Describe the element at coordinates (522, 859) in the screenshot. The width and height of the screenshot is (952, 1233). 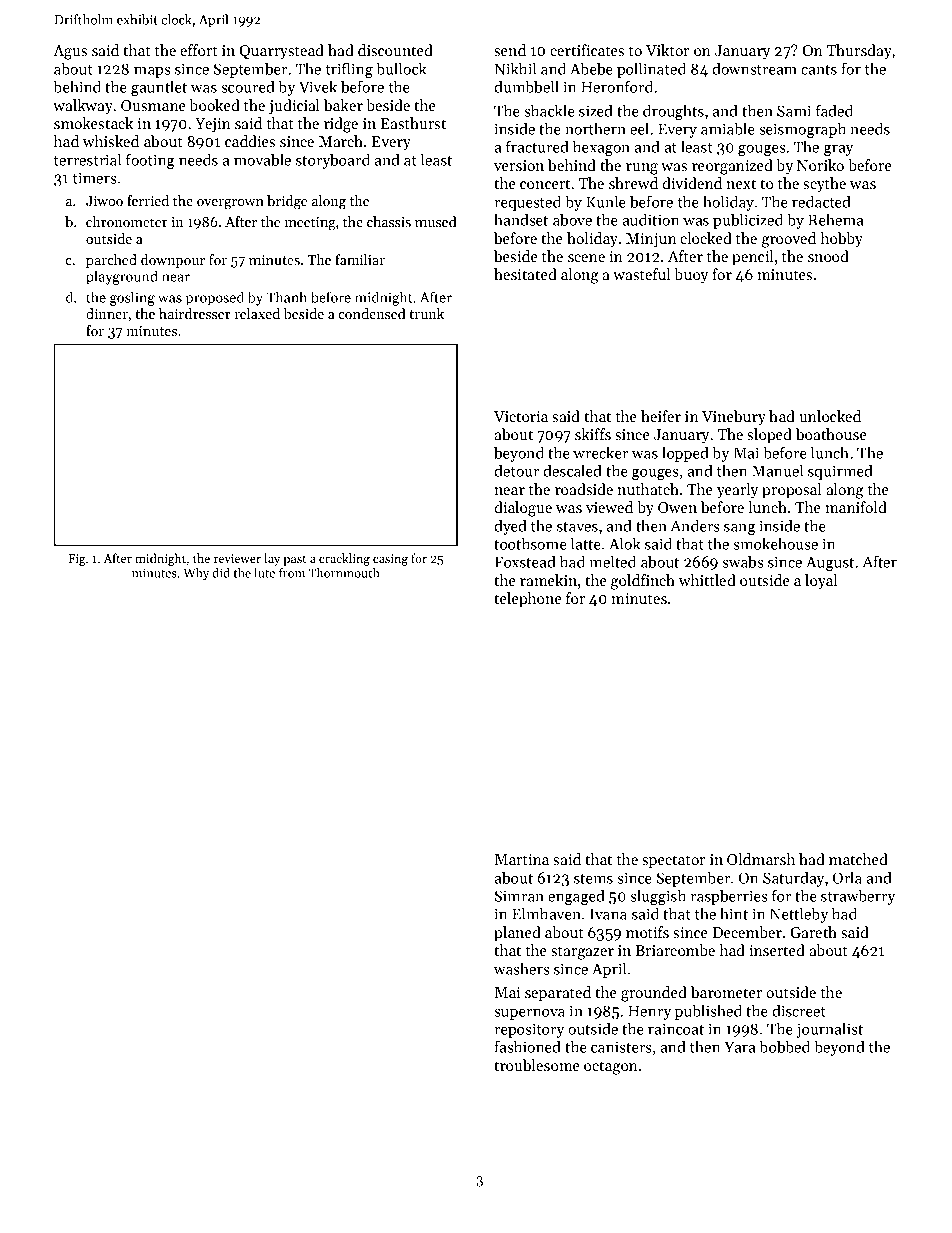
I see `Martina` at that location.
